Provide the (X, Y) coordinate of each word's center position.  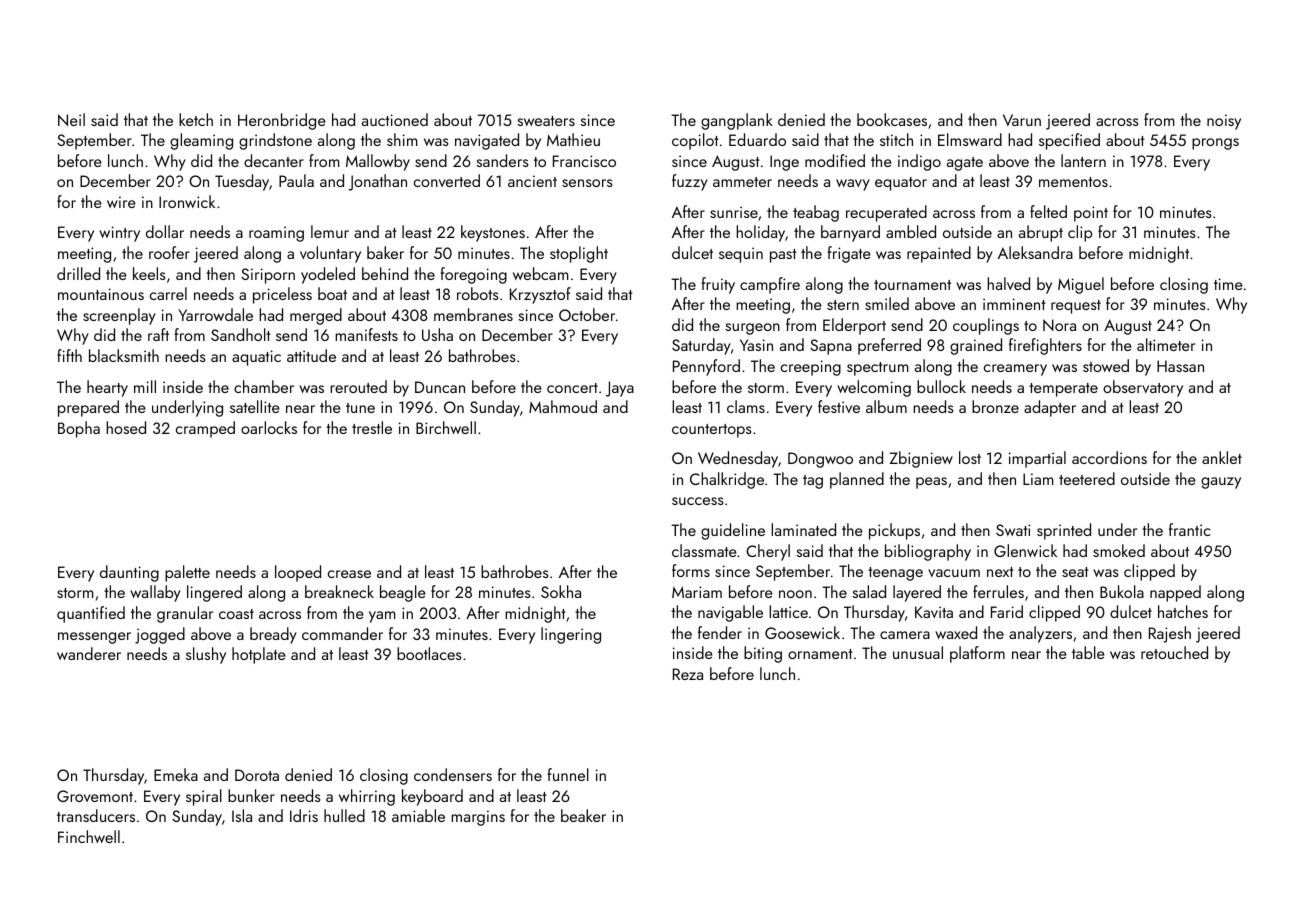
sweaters (546, 121)
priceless (282, 295)
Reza (688, 674)
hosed (126, 427)
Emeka (176, 774)
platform (977, 654)
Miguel (1081, 285)
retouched (1174, 652)
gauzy (1221, 483)
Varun (1022, 120)
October (587, 314)
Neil (71, 119)
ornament (820, 654)
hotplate (259, 655)
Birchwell (446, 427)
